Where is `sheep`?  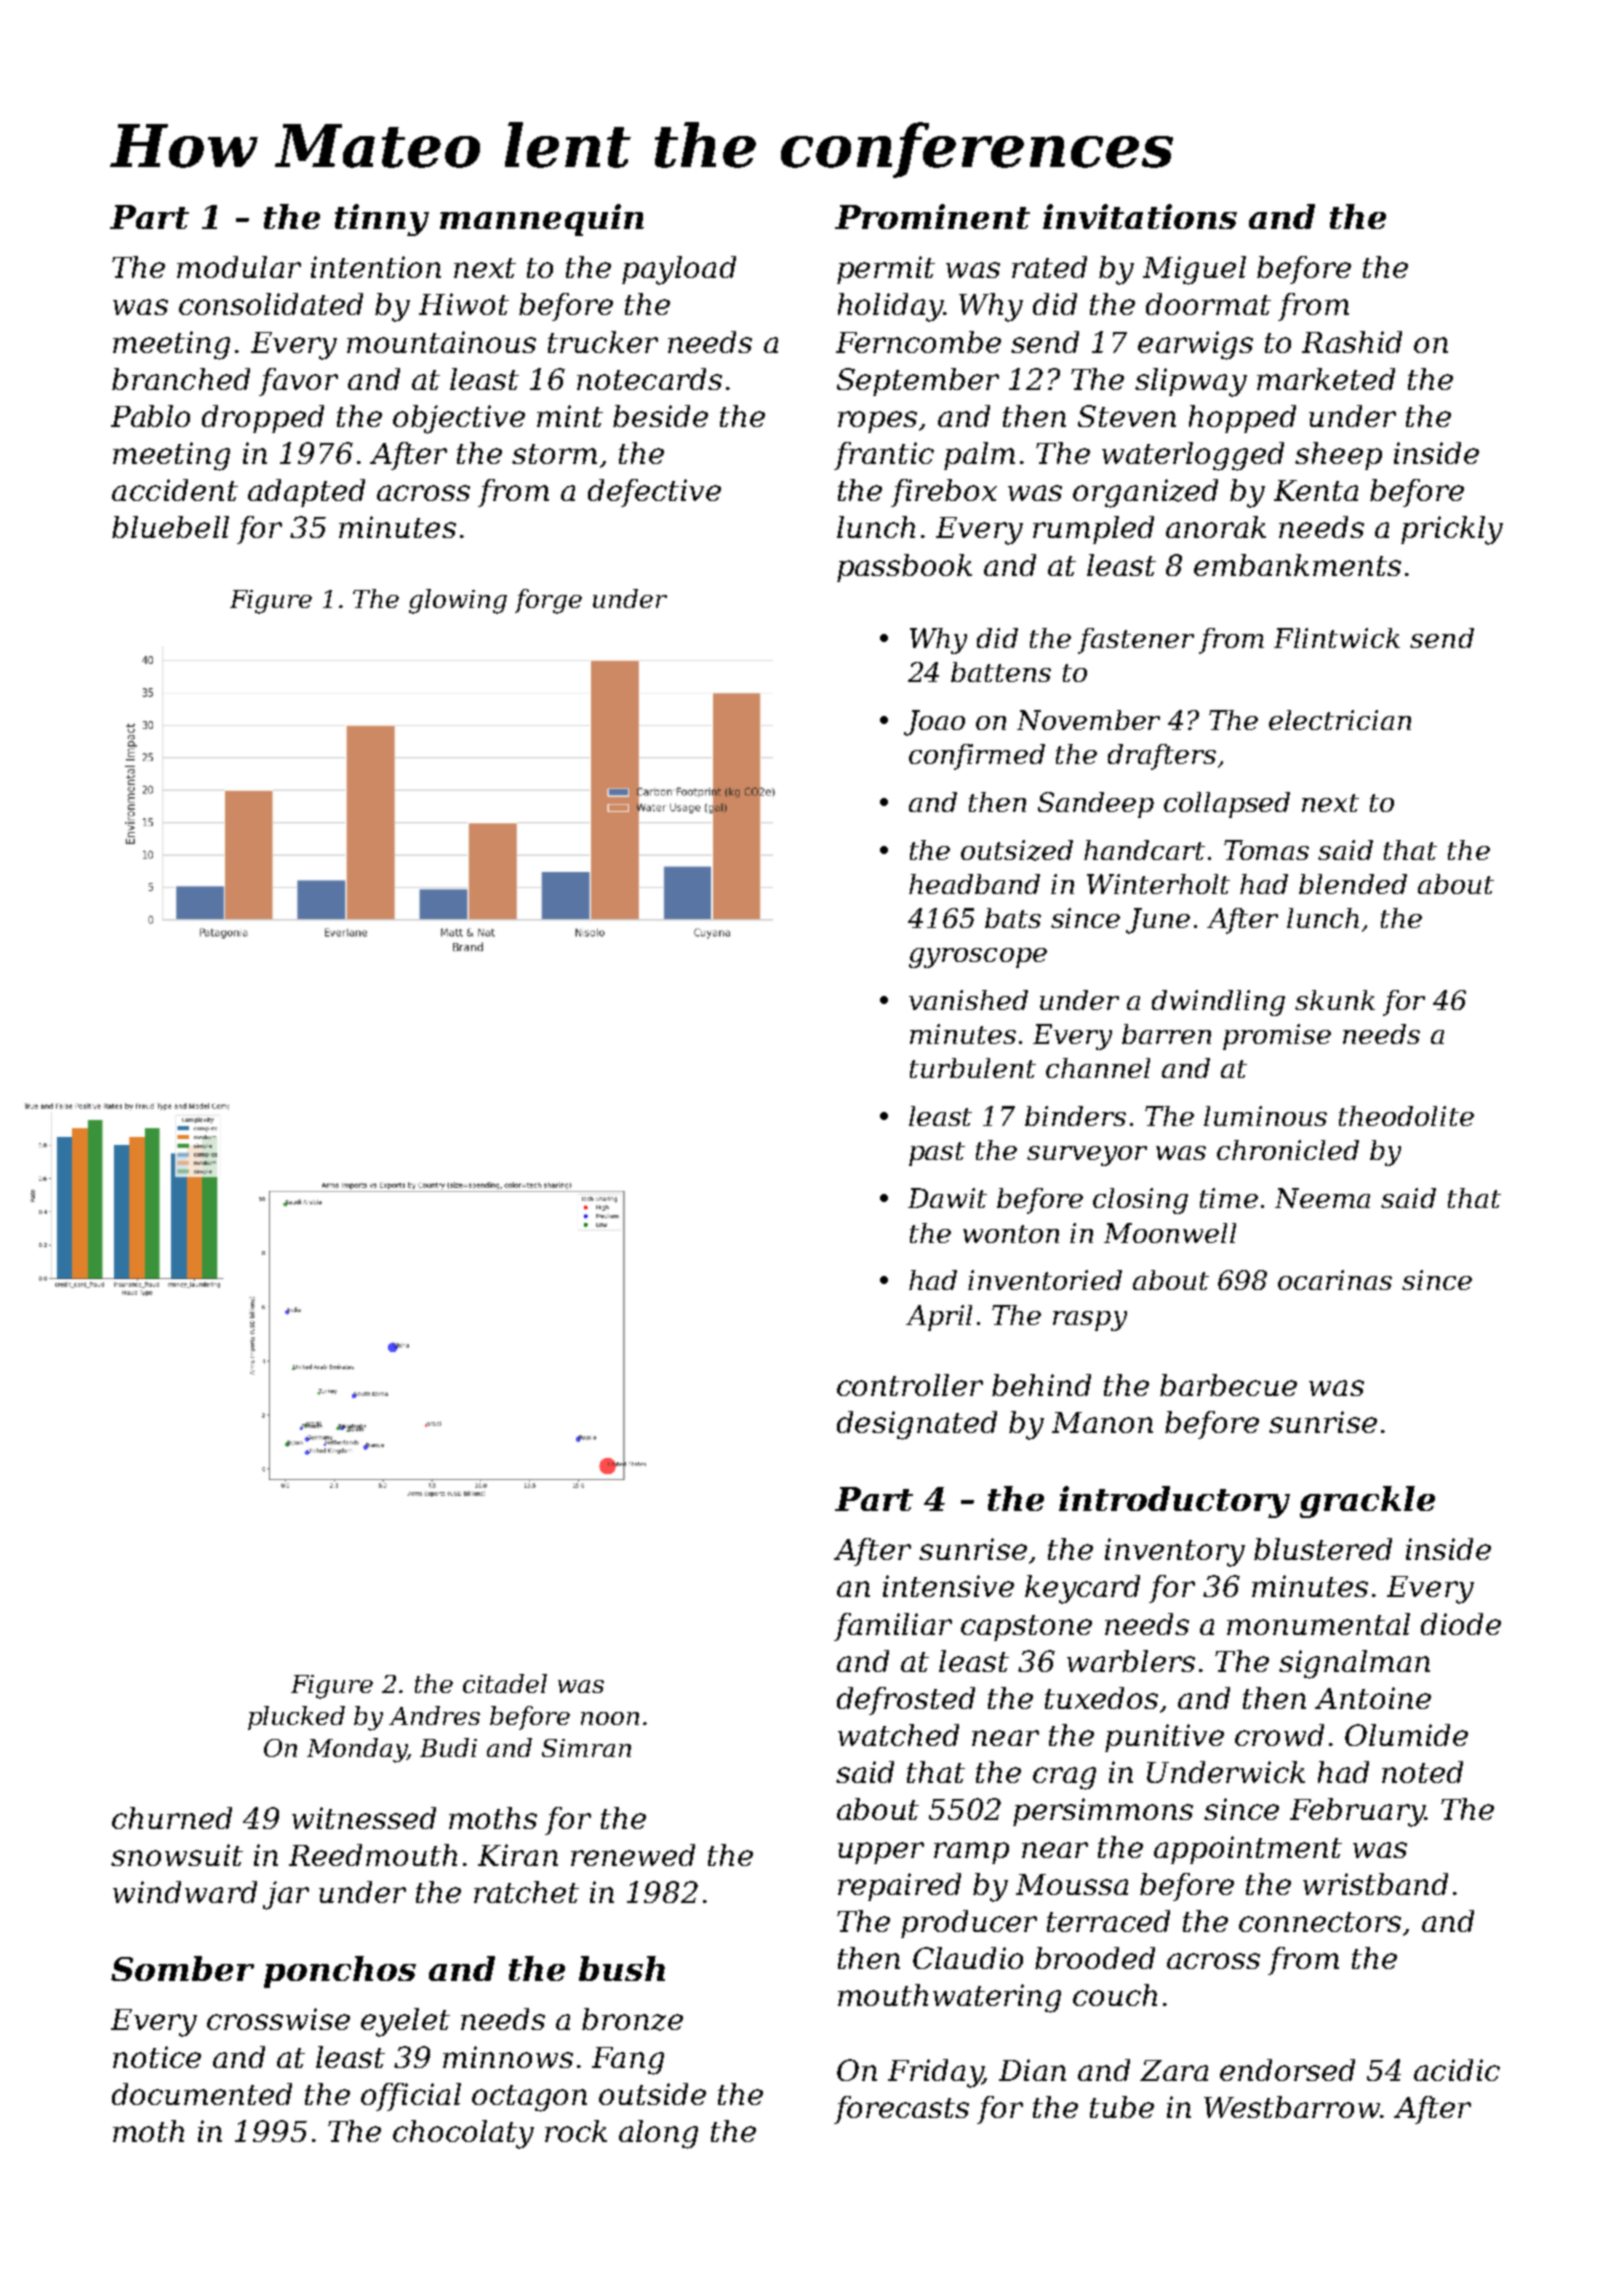 sheep is located at coordinates (1338, 456).
